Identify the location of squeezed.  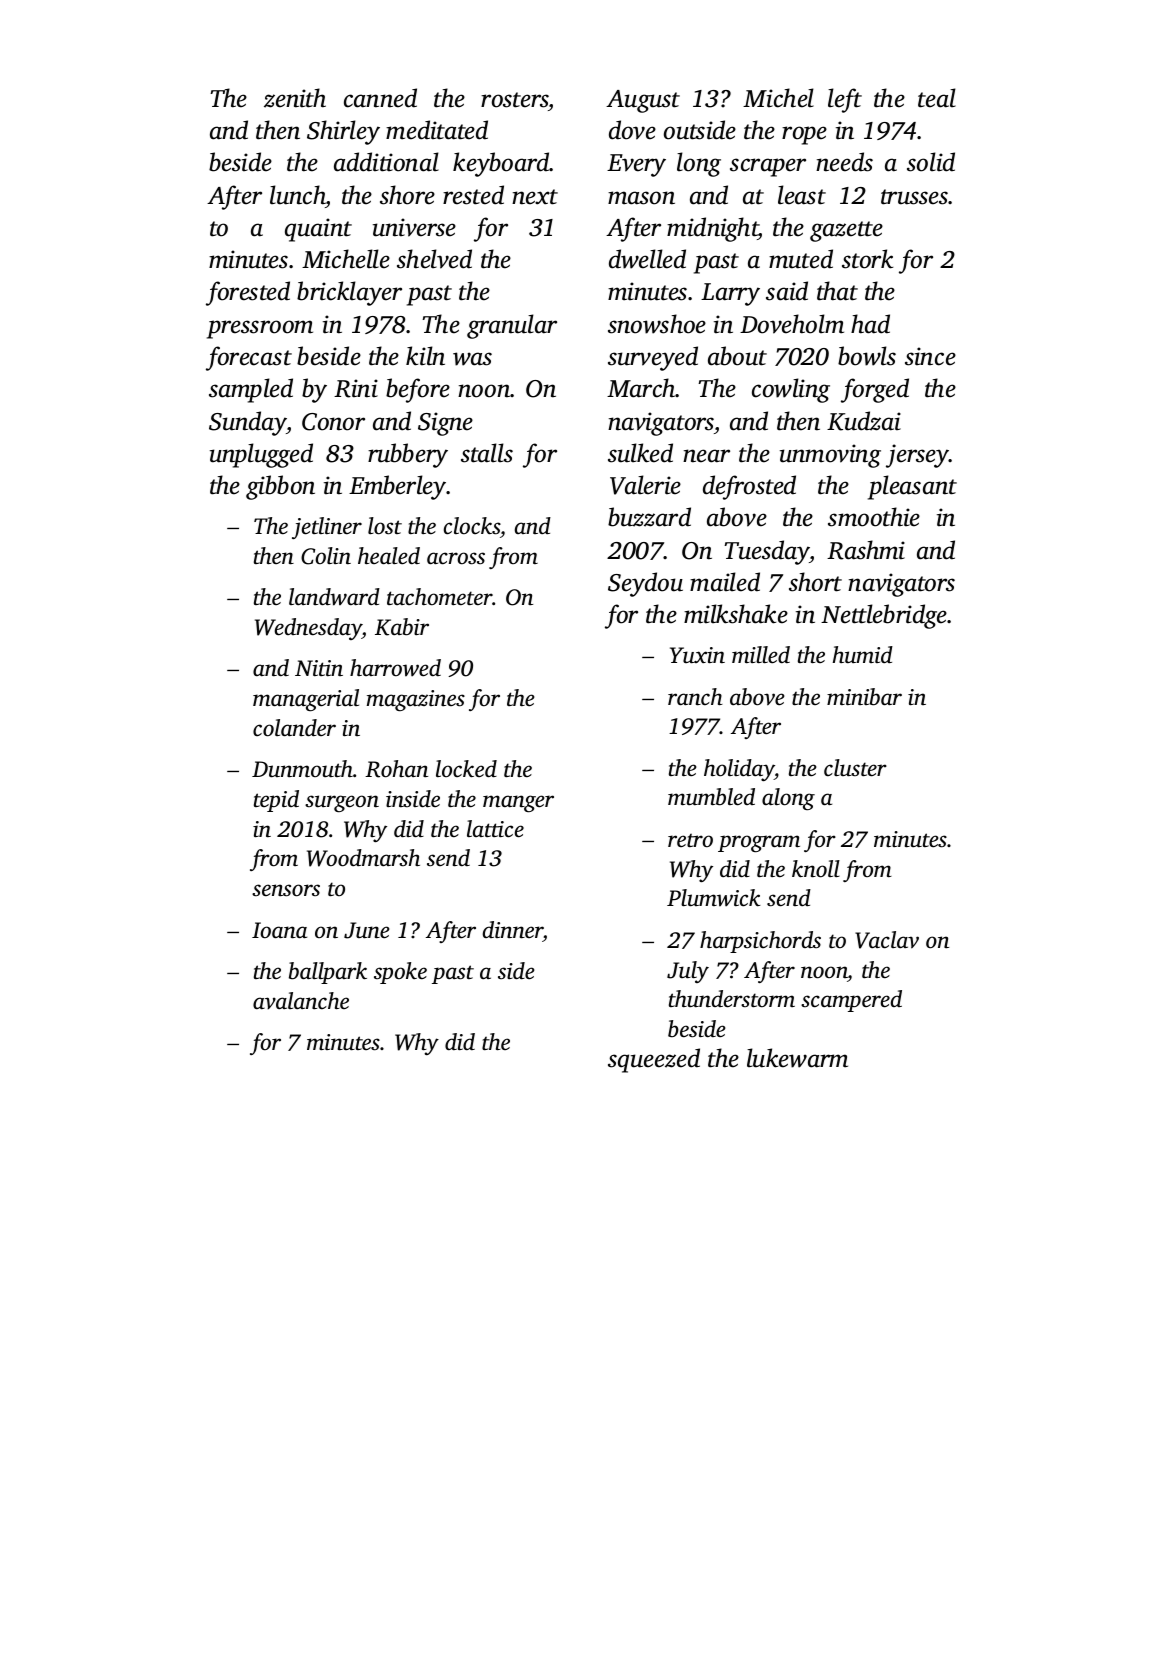
(654, 1060).
